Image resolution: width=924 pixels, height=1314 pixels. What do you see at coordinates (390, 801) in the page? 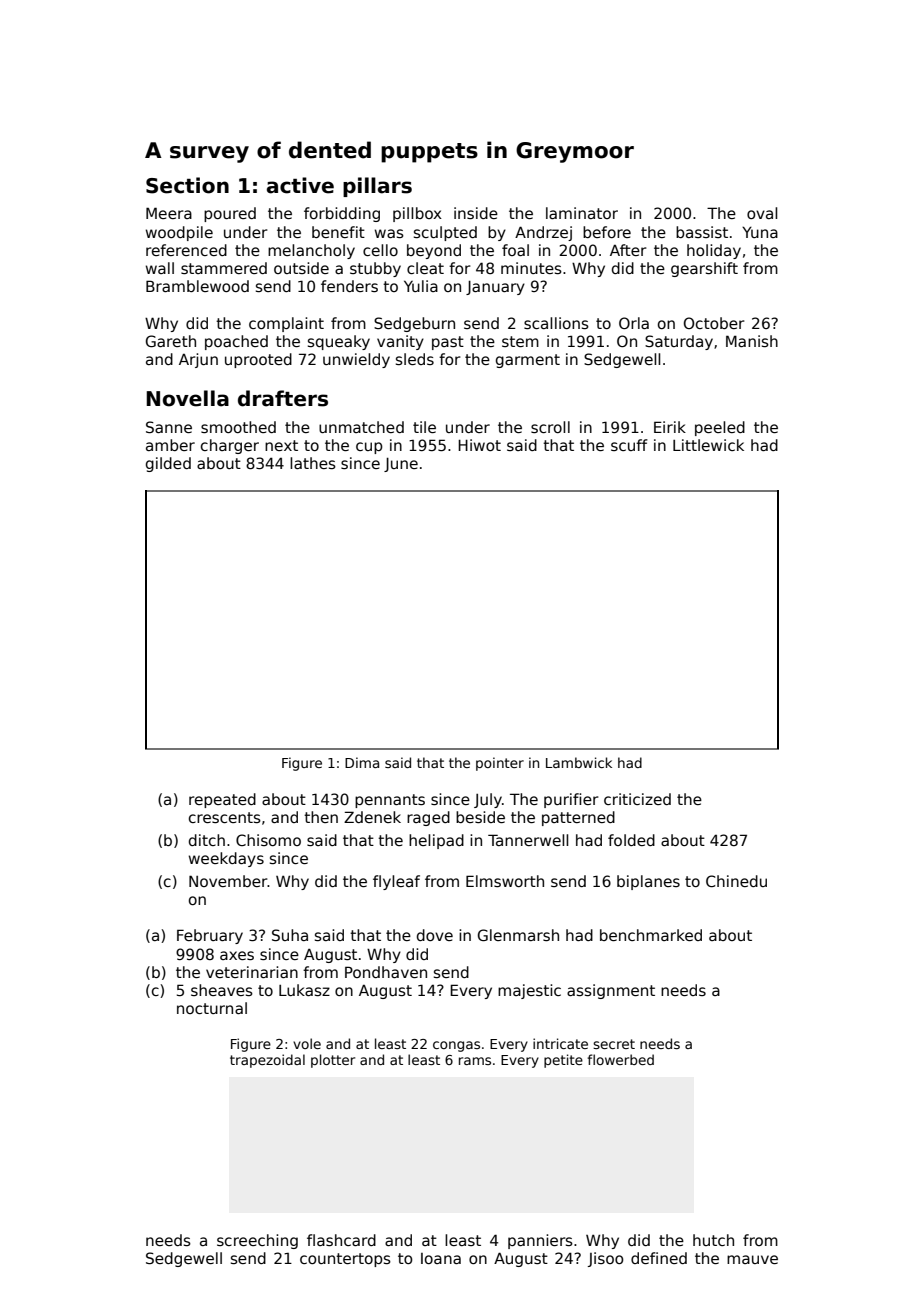
I see `pennants` at bounding box center [390, 801].
